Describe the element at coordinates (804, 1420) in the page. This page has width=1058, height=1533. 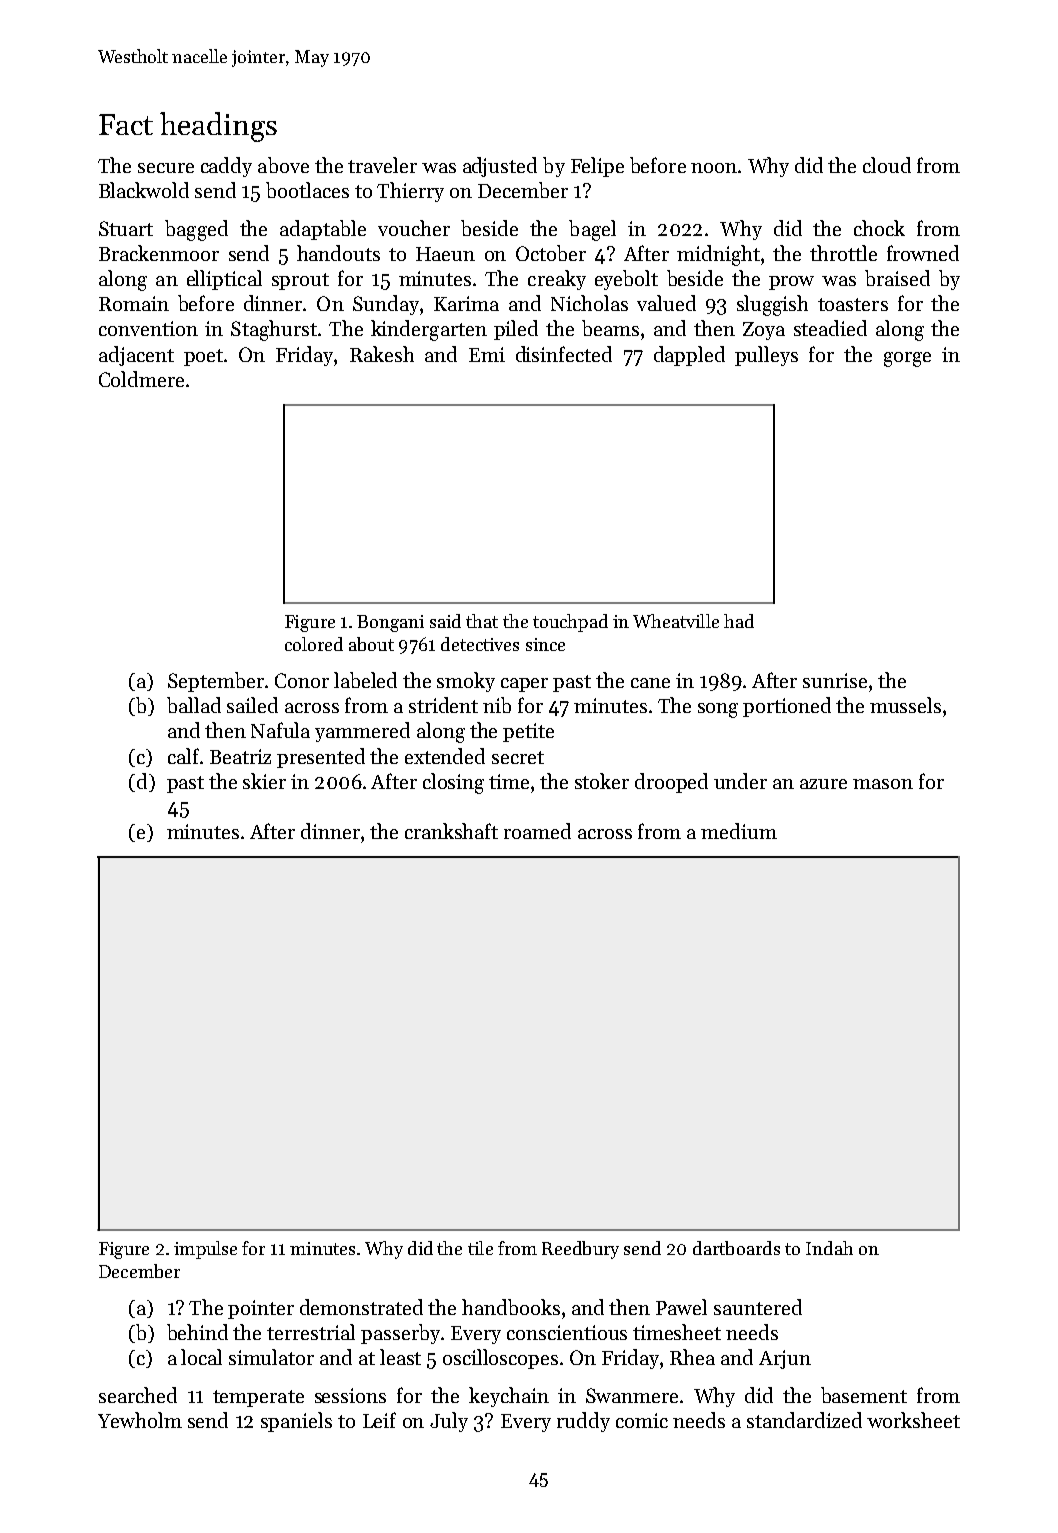
I see `standardized` at that location.
